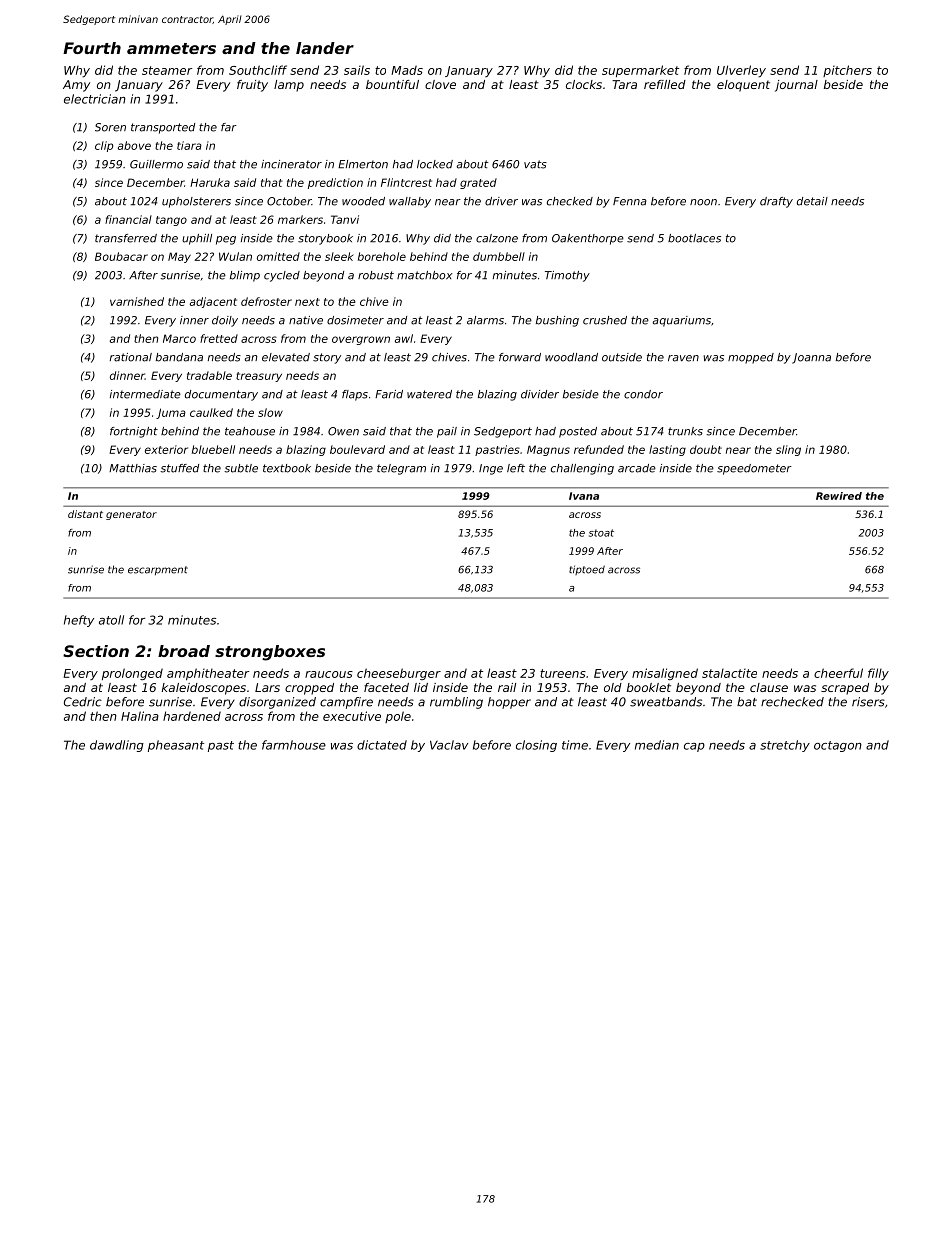 Image resolution: width=952 pixels, height=1233 pixels. I want to click on bat, so click(747, 702).
